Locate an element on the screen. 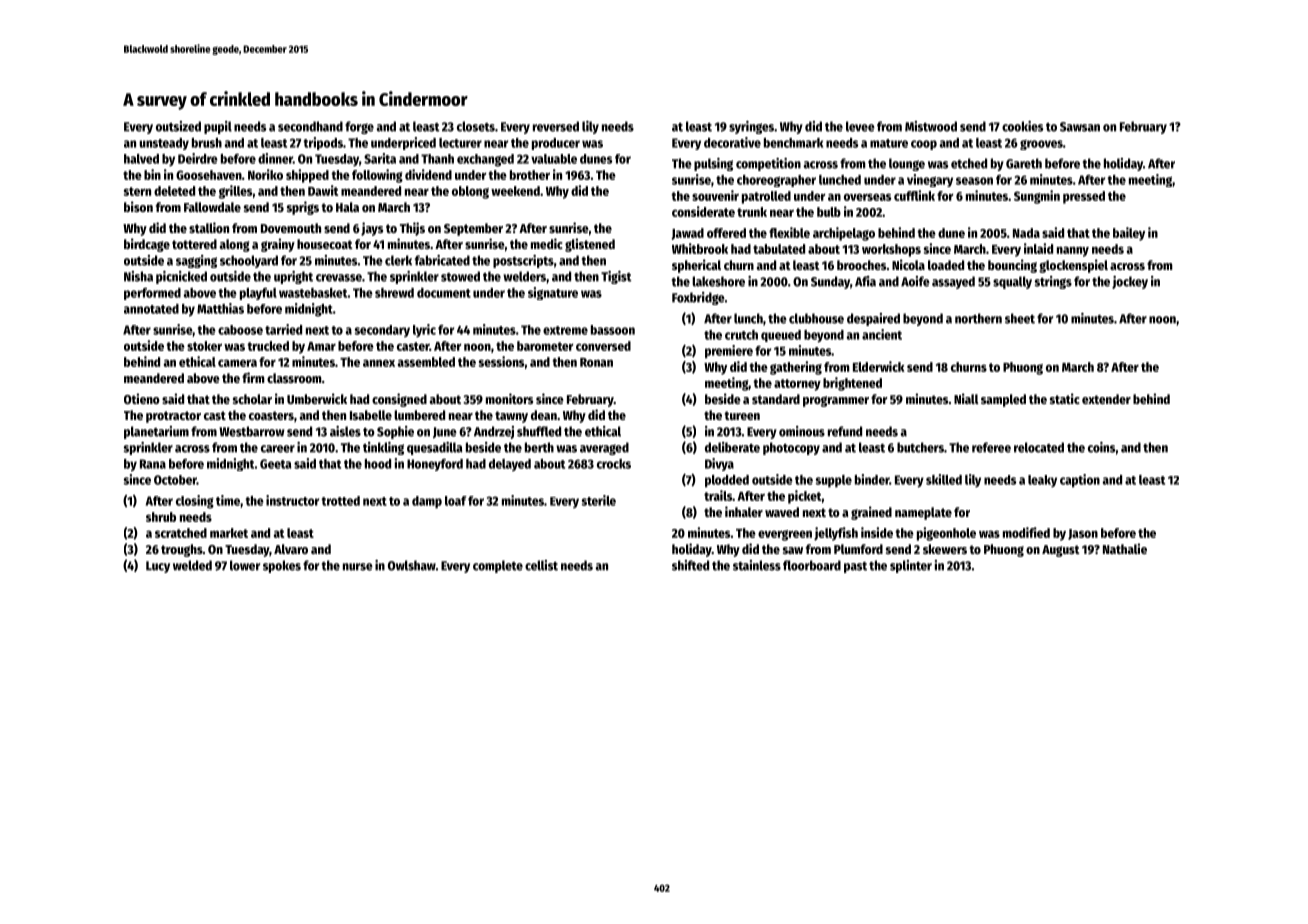 This screenshot has height=924, width=1308. coins is located at coordinates (1102, 447).
